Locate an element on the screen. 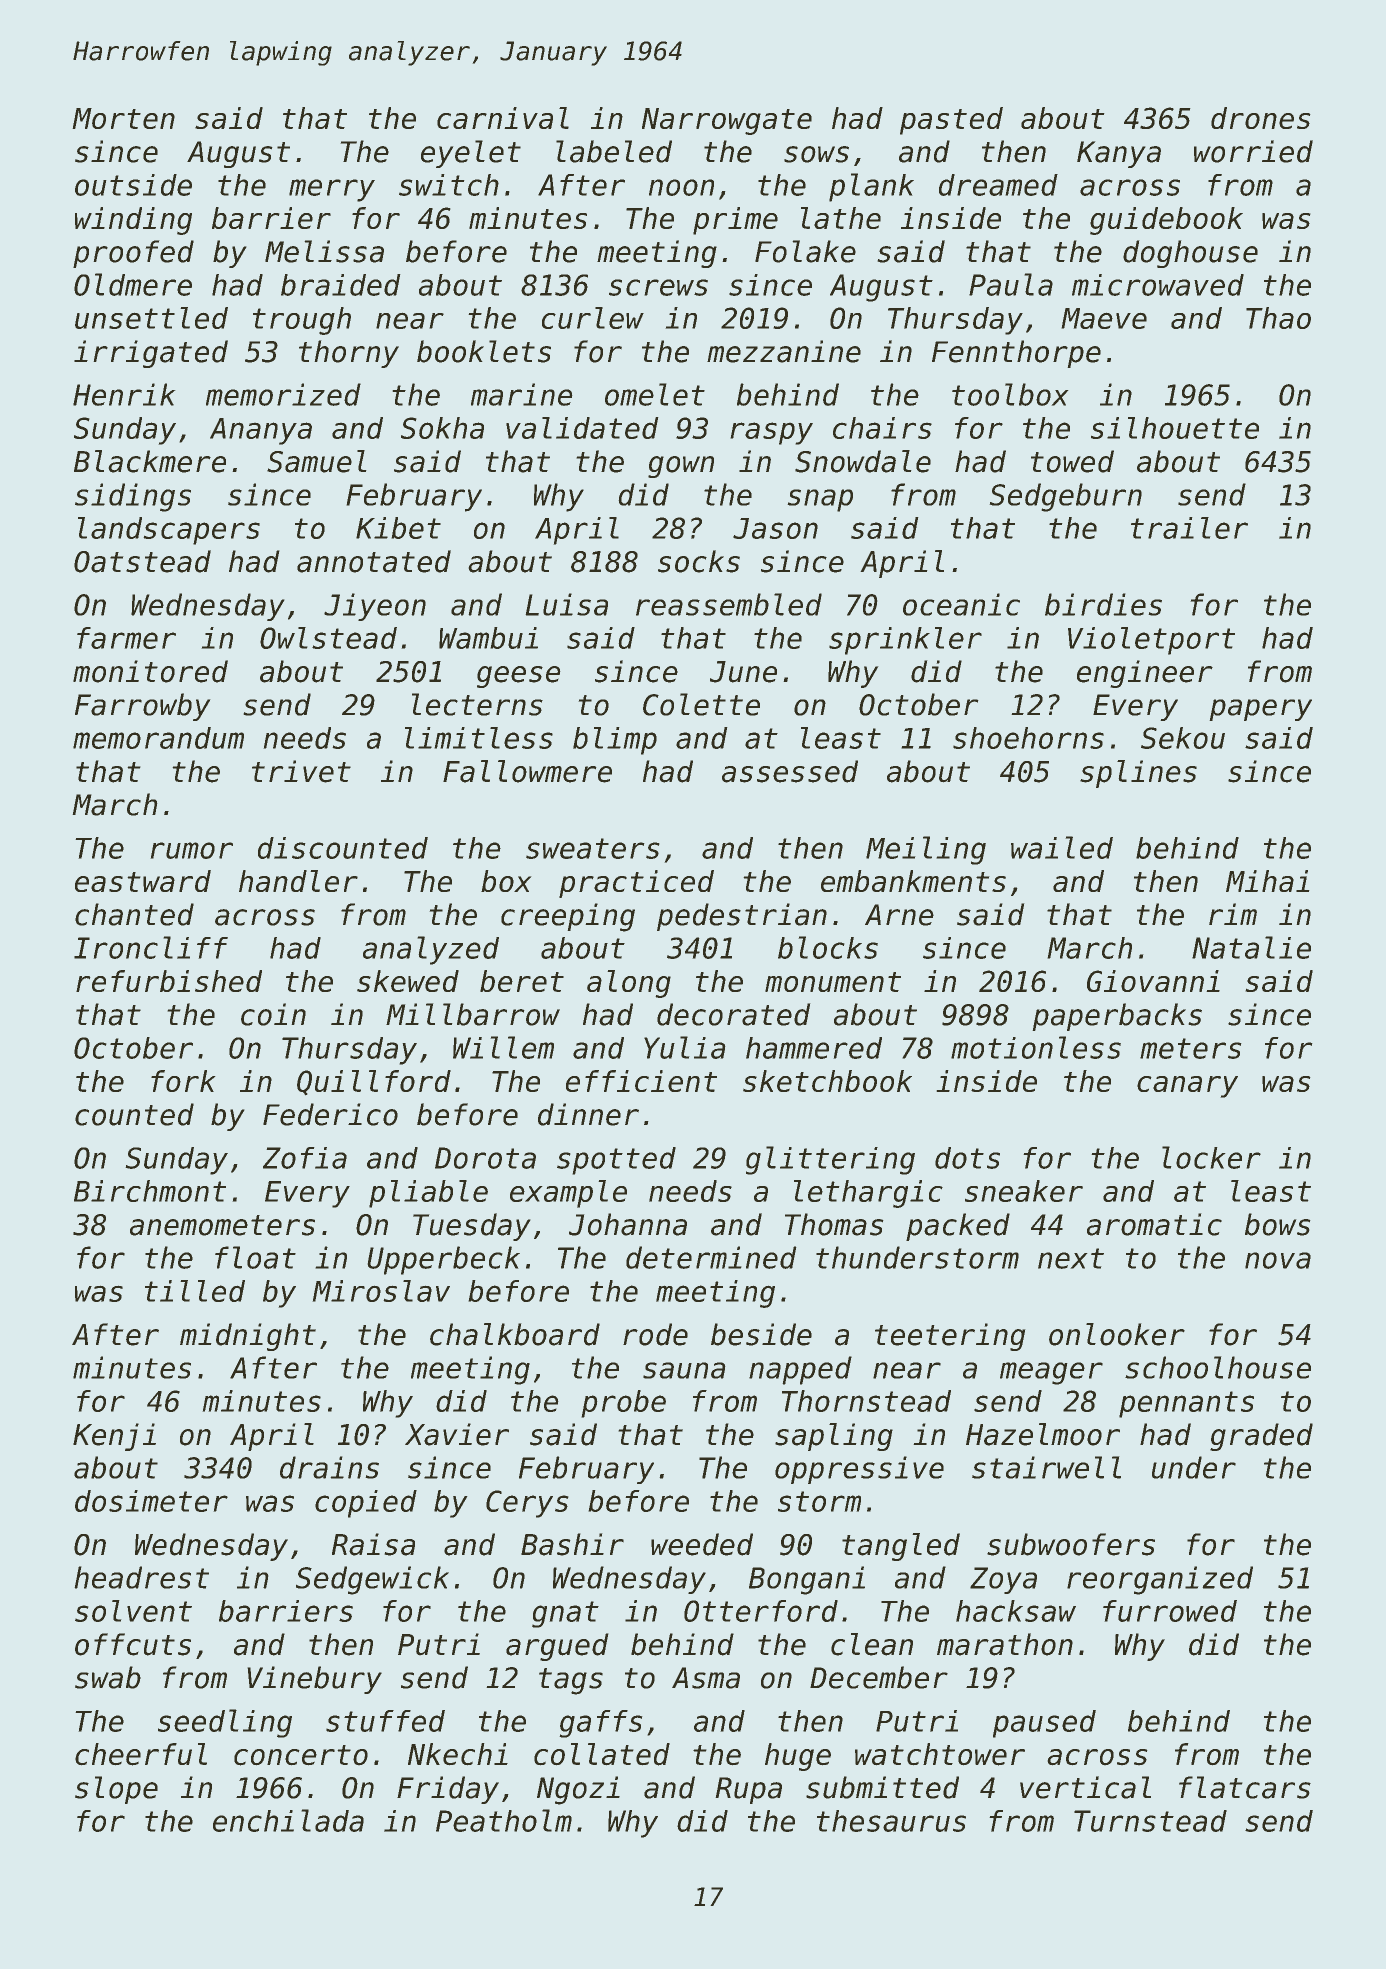 This screenshot has height=1969, width=1386. Kibet is located at coordinates (398, 528).
